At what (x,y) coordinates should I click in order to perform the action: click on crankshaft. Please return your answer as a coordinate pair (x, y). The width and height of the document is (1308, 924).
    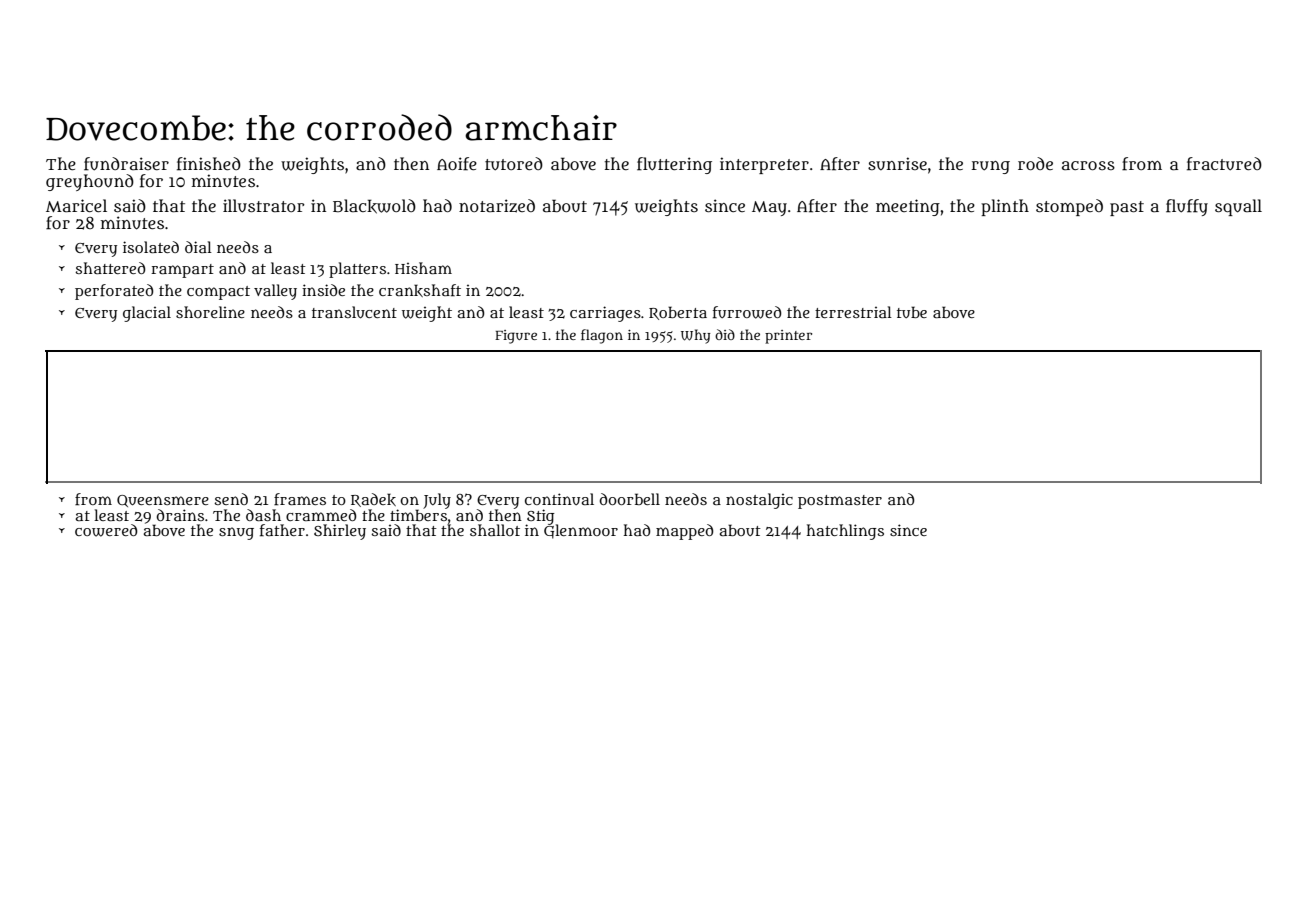
    Looking at the image, I should click on (420, 290).
